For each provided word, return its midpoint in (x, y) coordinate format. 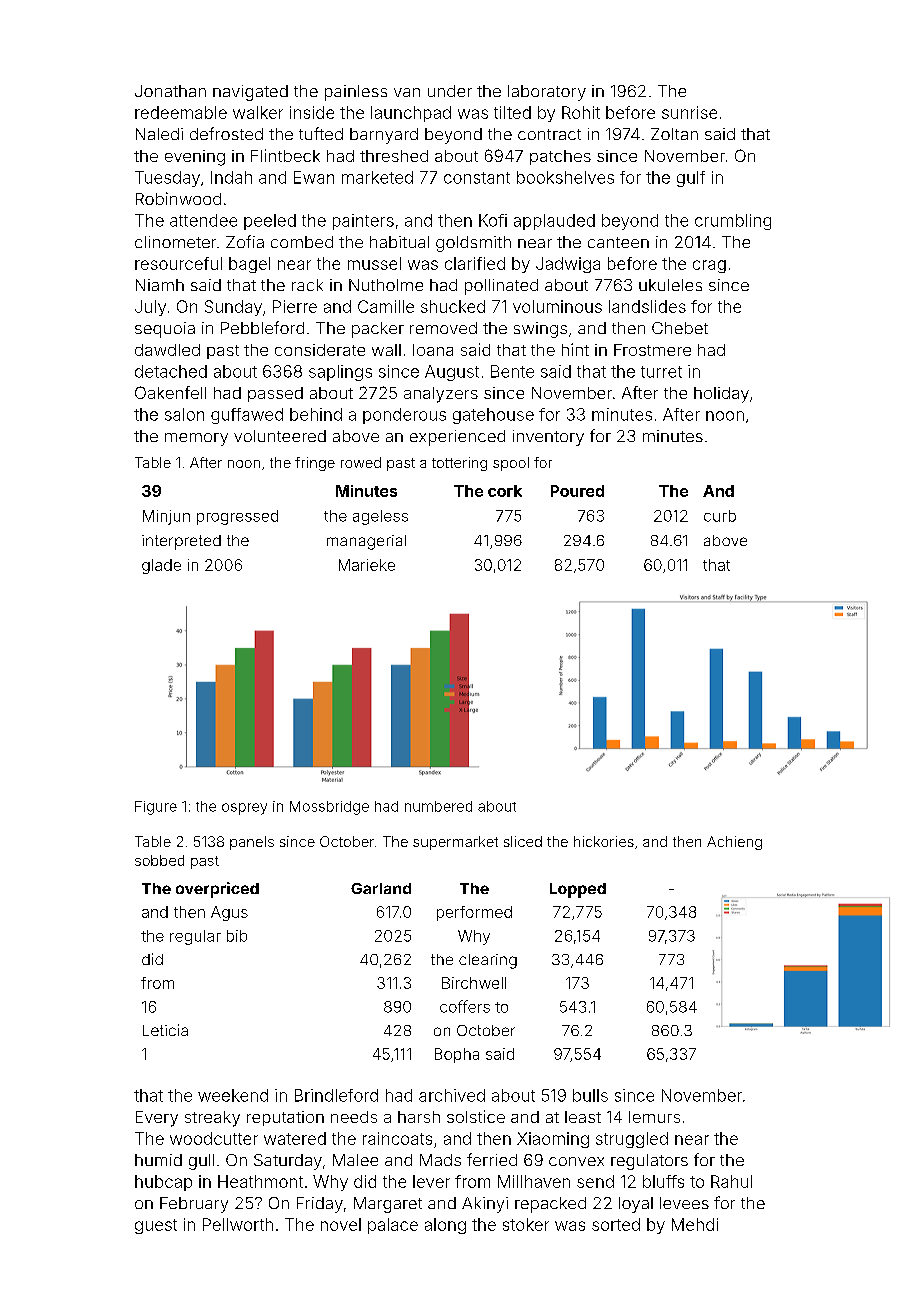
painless (356, 93)
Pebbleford (262, 327)
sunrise (689, 112)
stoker (526, 1224)
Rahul (731, 1181)
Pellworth (238, 1224)
